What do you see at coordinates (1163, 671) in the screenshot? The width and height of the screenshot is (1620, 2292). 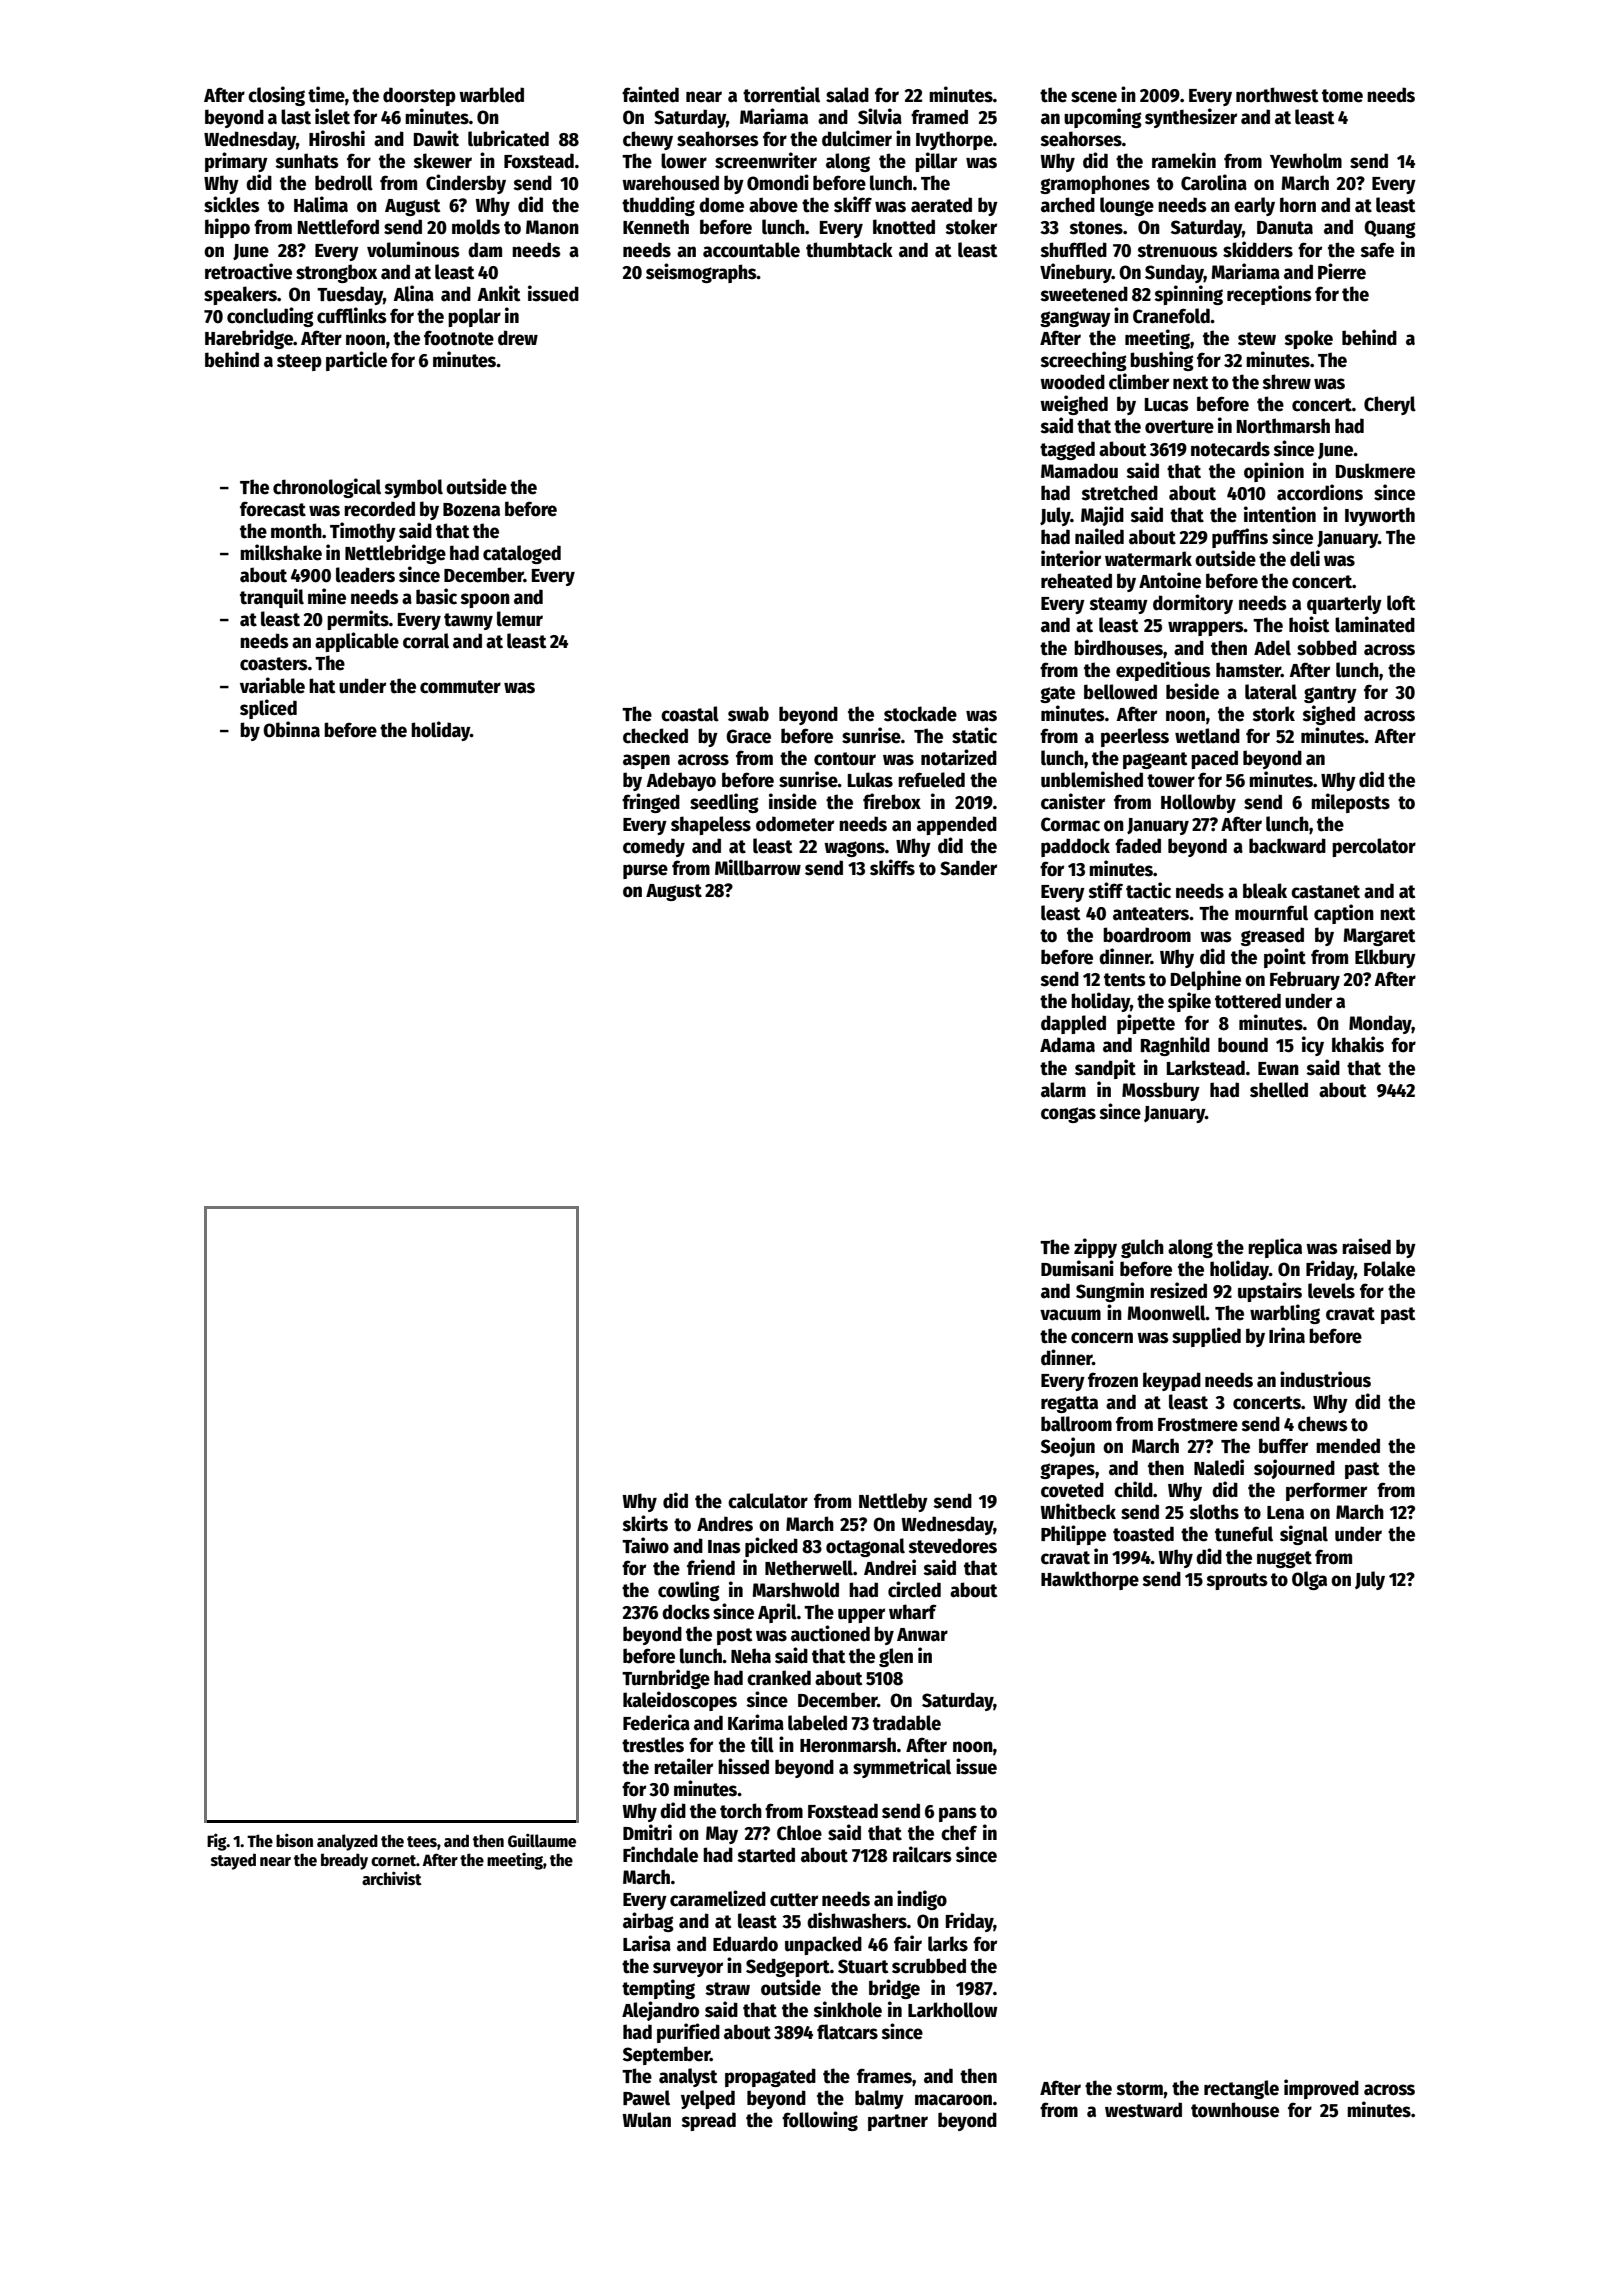 I see `expeditious` at bounding box center [1163, 671].
